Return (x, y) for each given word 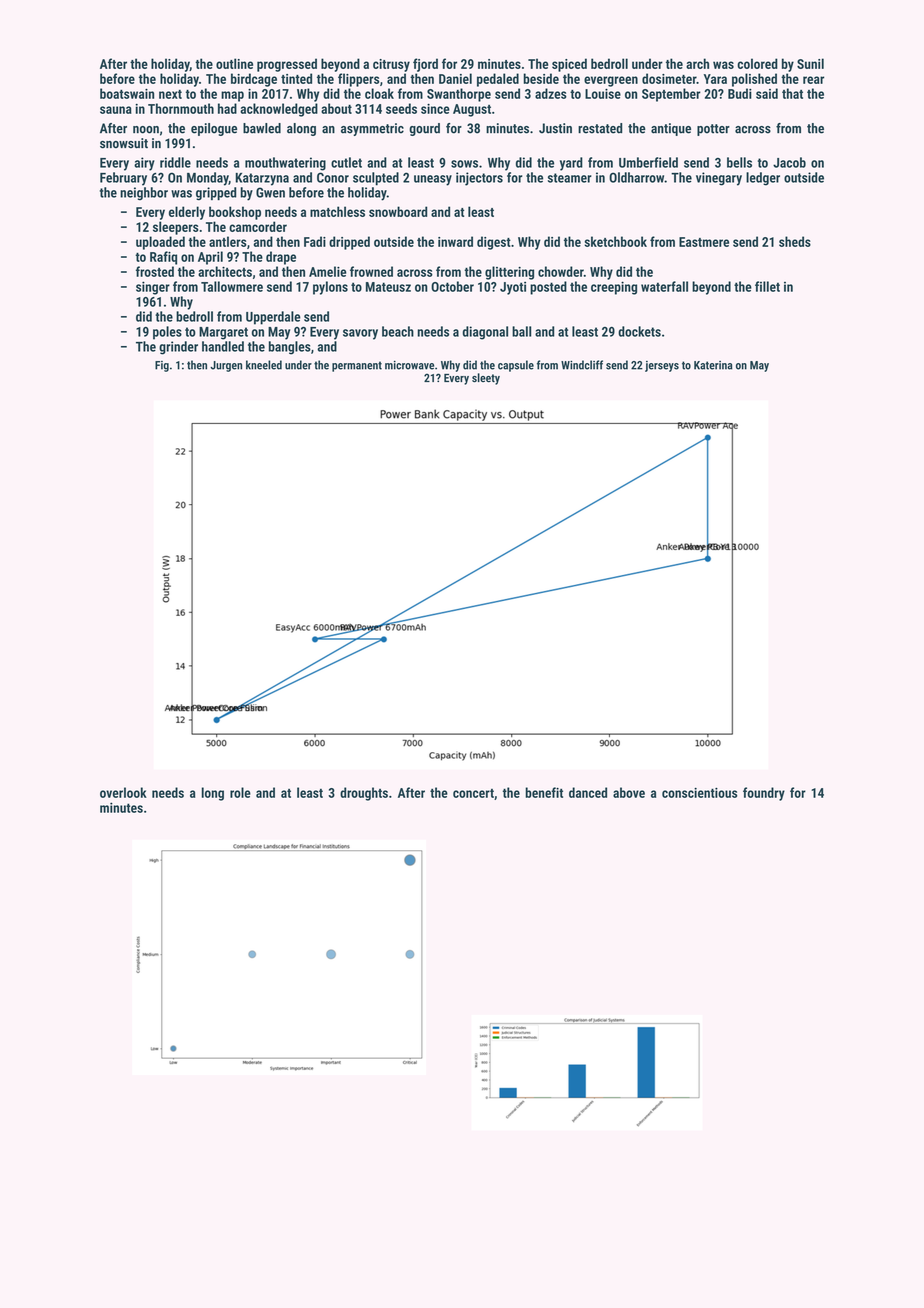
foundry (764, 794)
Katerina (713, 365)
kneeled (264, 365)
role (240, 792)
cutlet (346, 162)
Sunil (810, 63)
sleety (486, 379)
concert (473, 793)
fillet (767, 286)
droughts (364, 794)
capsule (516, 366)
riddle (175, 162)
